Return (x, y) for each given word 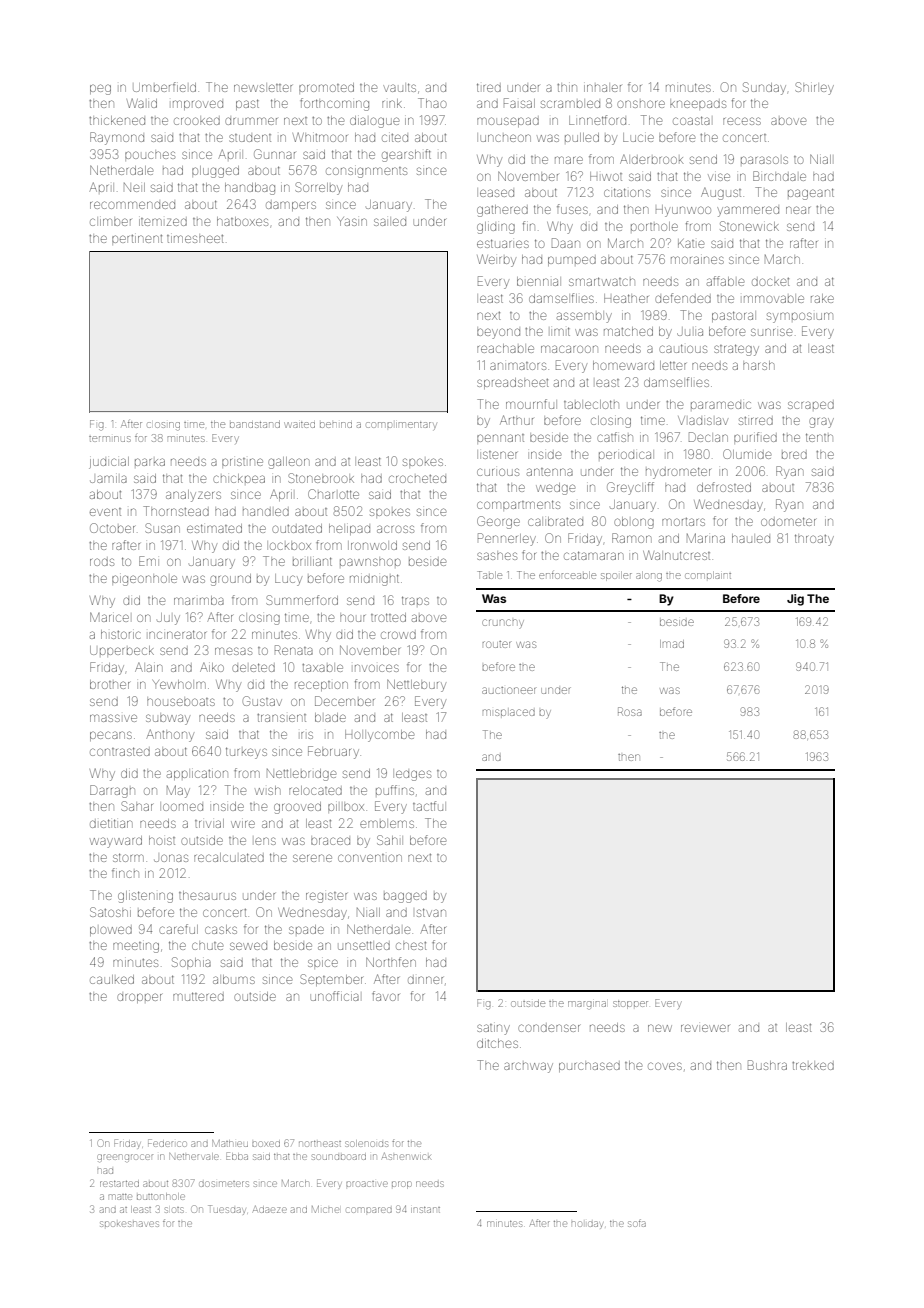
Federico (167, 1143)
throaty (814, 540)
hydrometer (678, 473)
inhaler (602, 88)
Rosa (630, 711)
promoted (326, 87)
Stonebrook (321, 478)
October (112, 528)
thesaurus (207, 895)
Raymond (117, 138)
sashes (497, 556)
